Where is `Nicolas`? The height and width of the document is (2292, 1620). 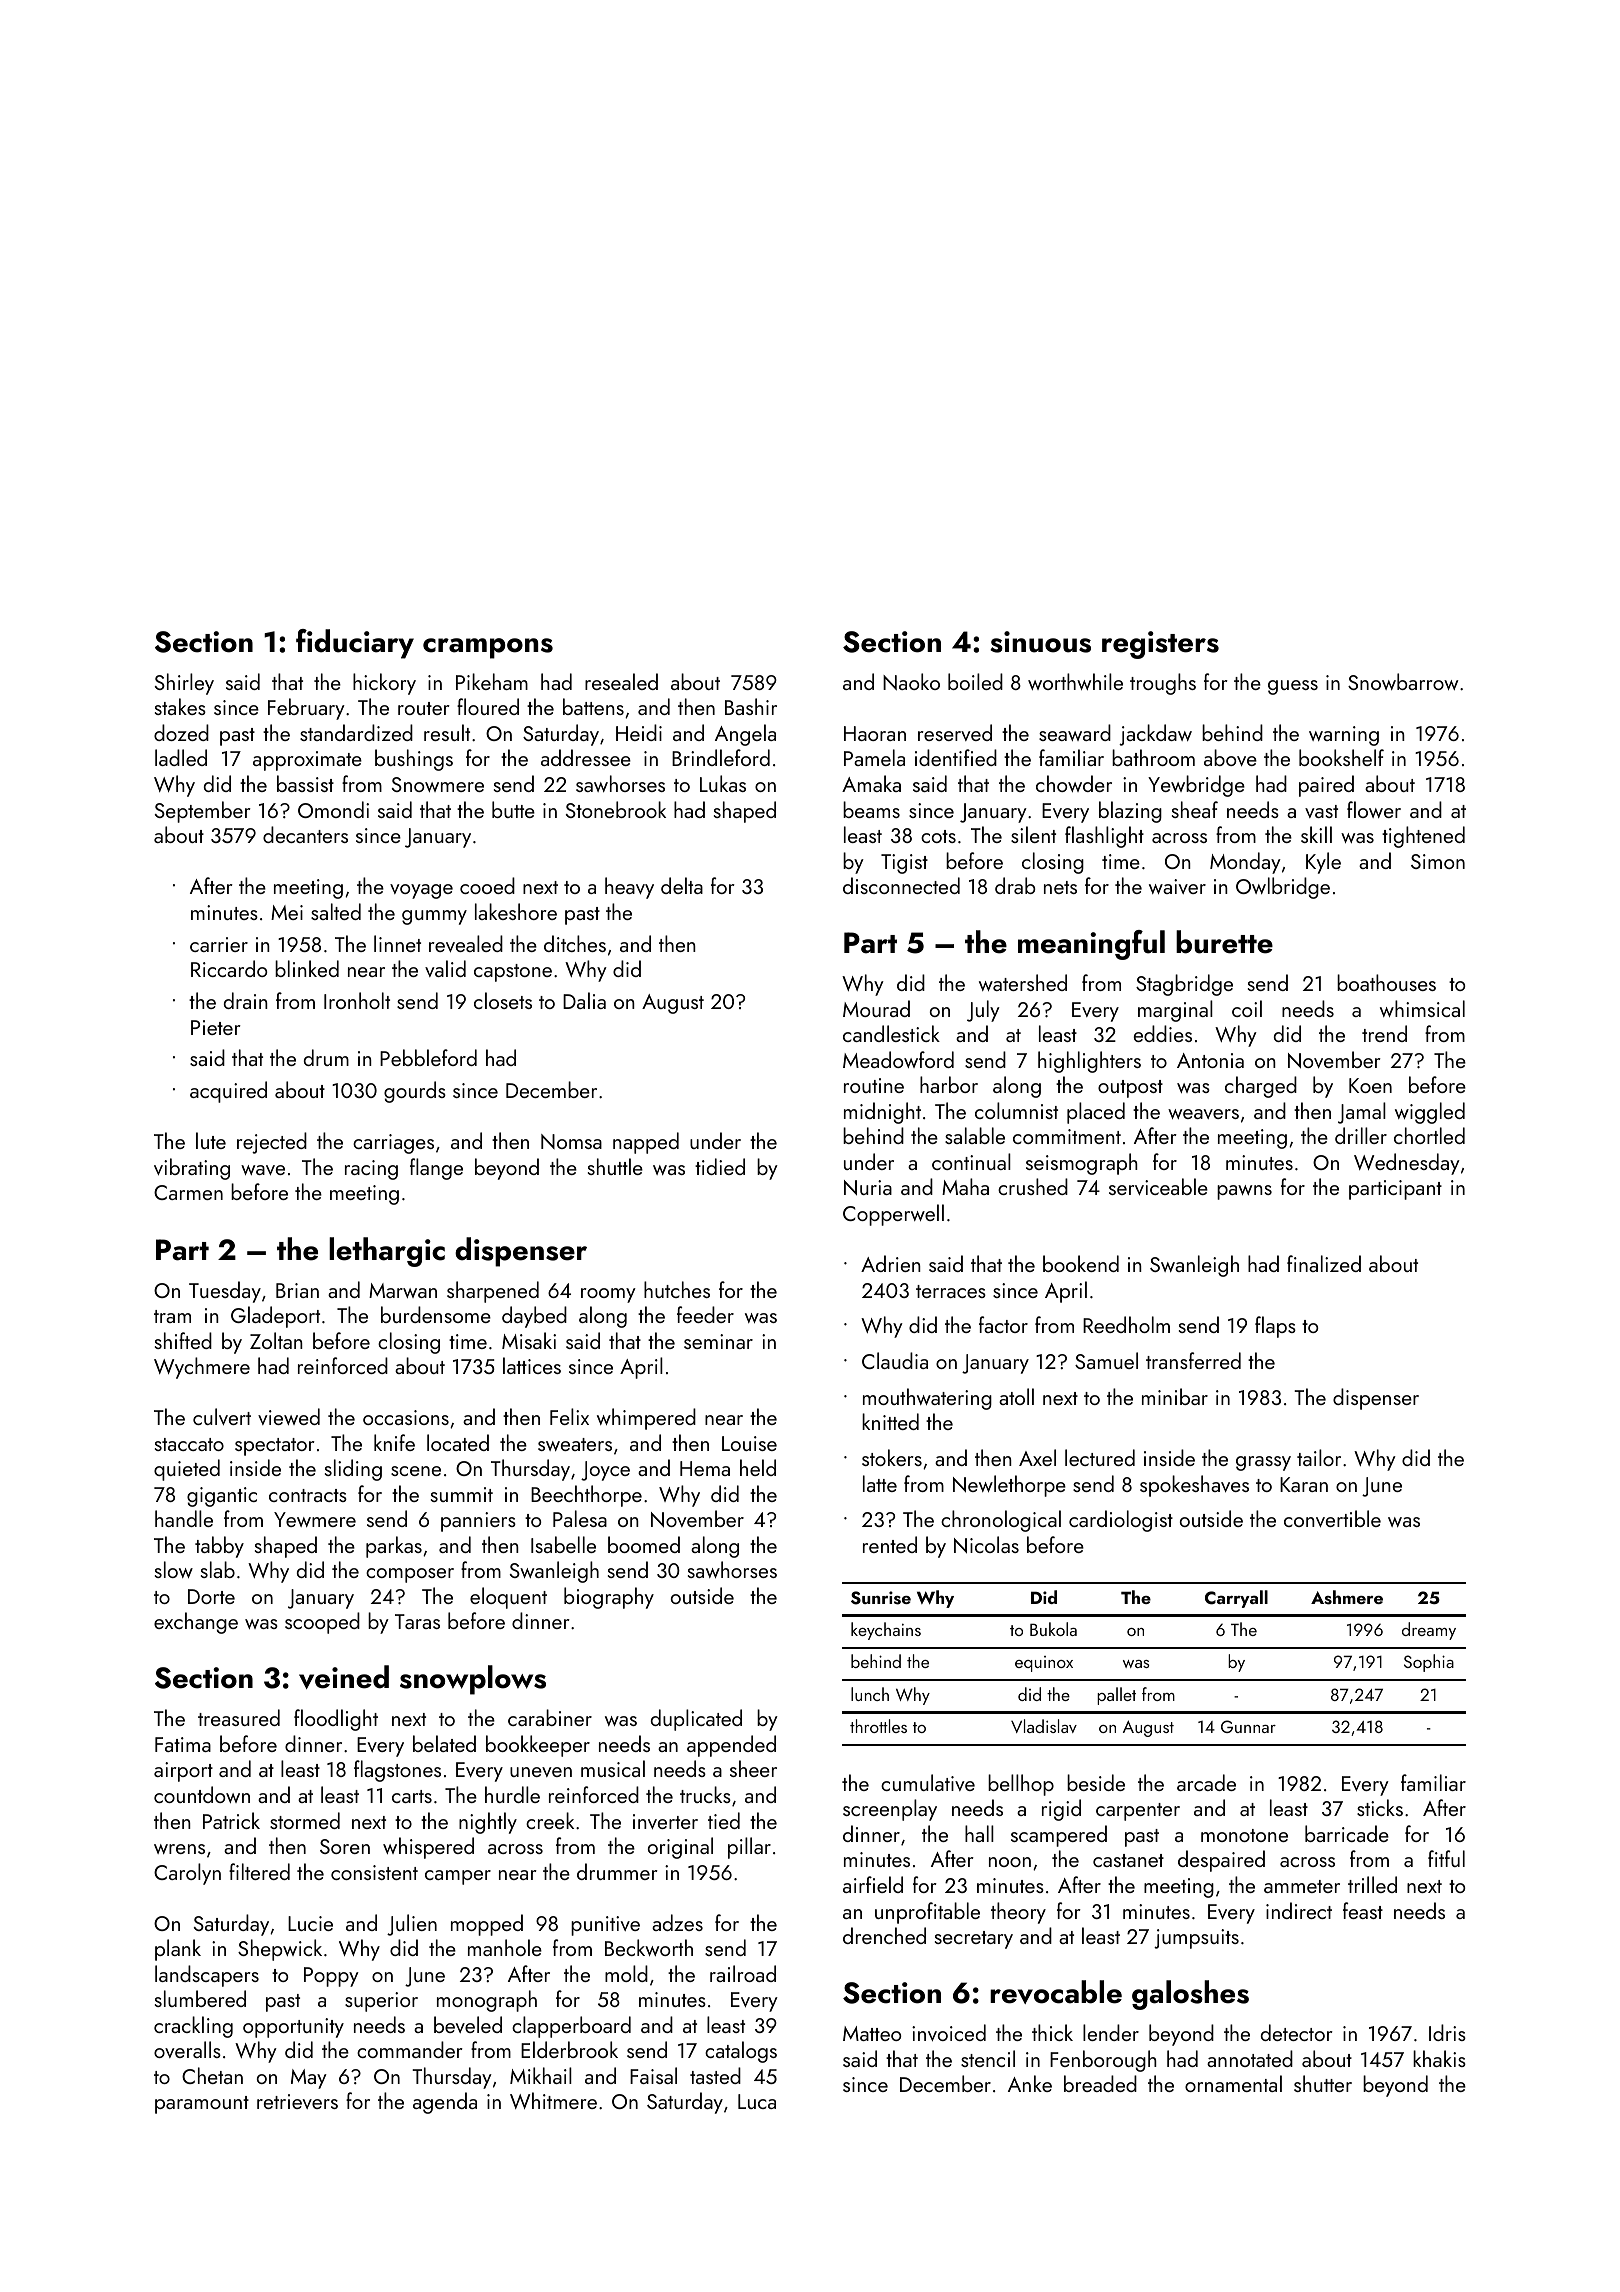
Nicolas is located at coordinates (986, 1545).
